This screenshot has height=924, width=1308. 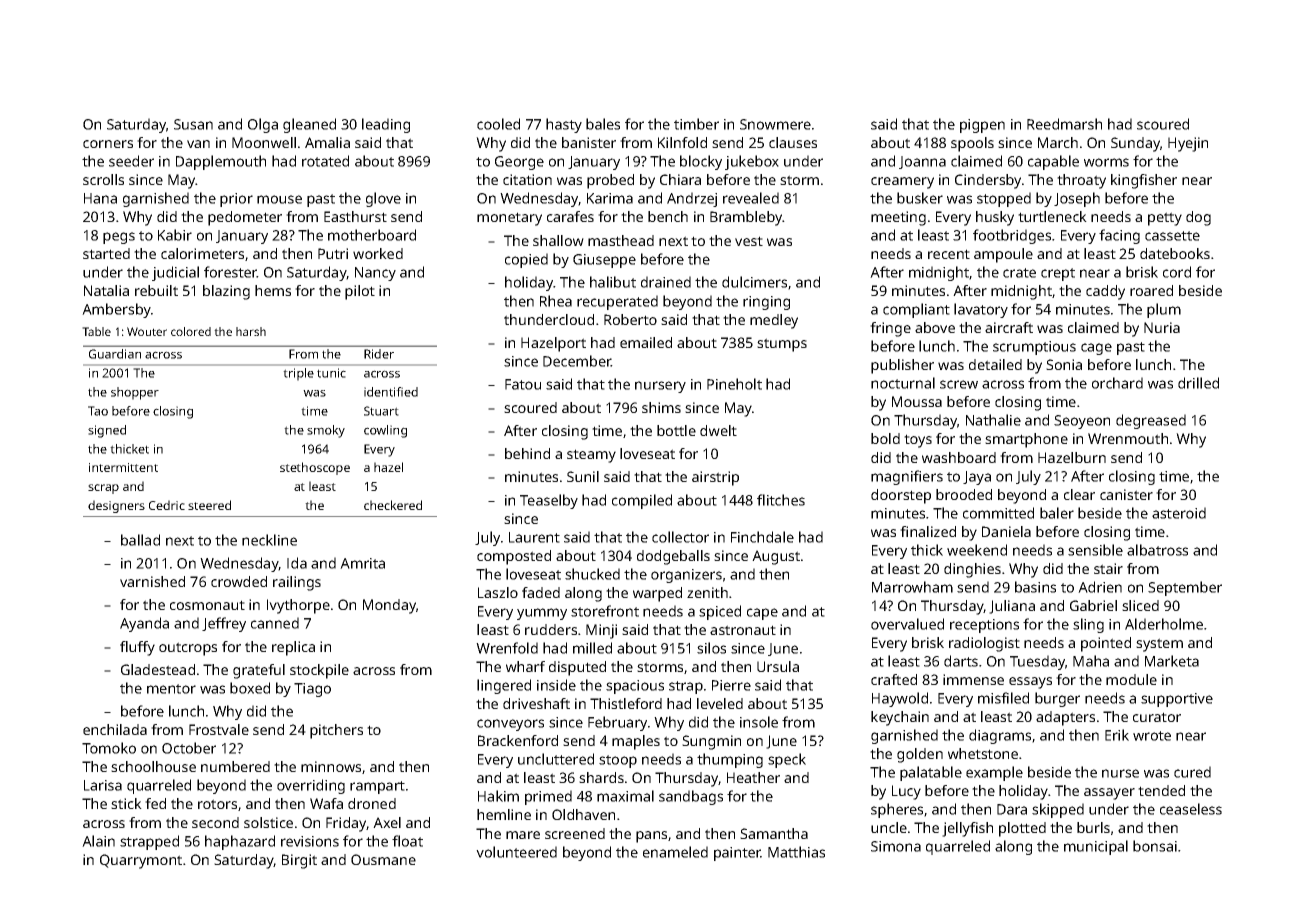 What do you see at coordinates (737, 854) in the screenshot?
I see `painter` at bounding box center [737, 854].
